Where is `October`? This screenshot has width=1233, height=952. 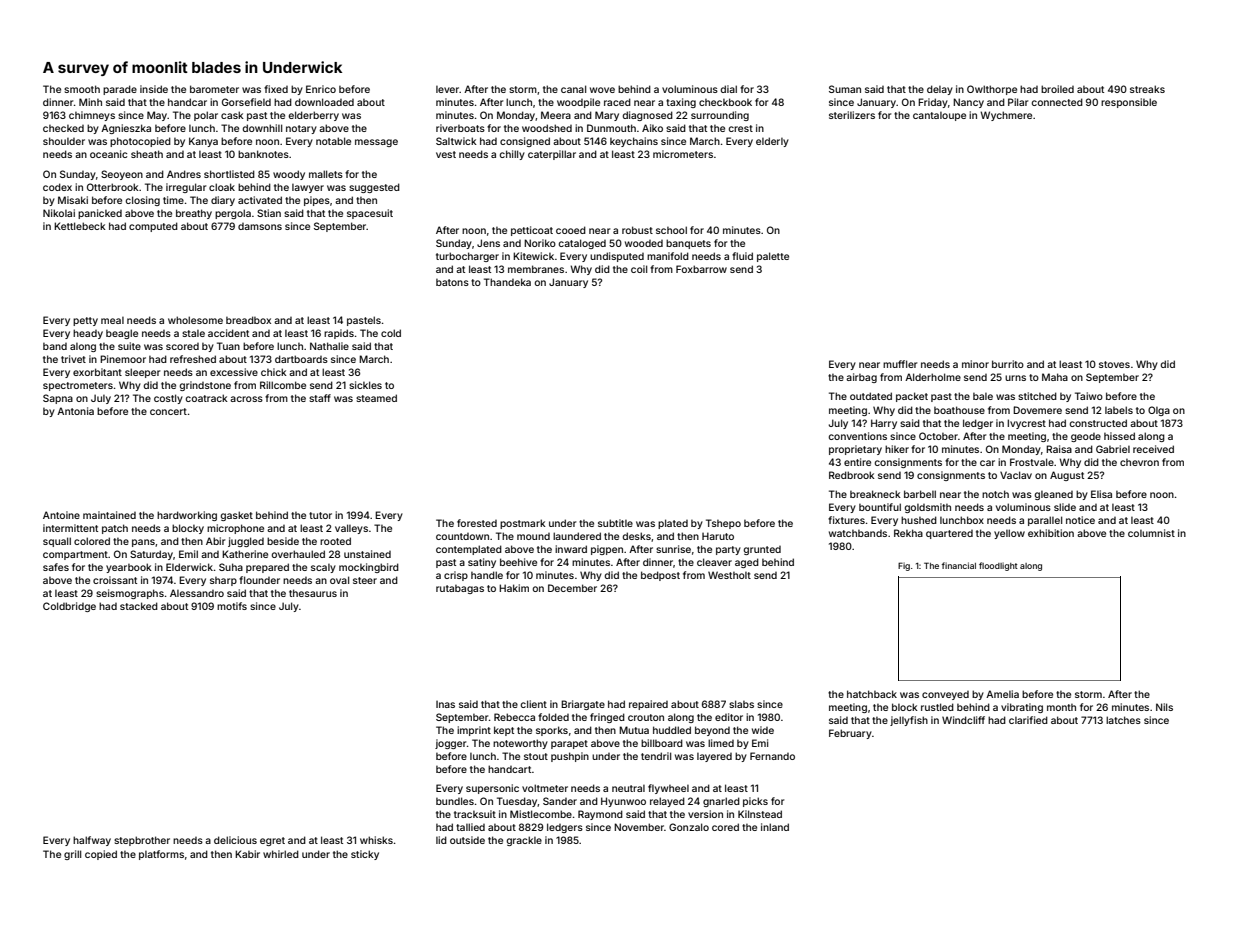 October is located at coordinates (938, 436).
